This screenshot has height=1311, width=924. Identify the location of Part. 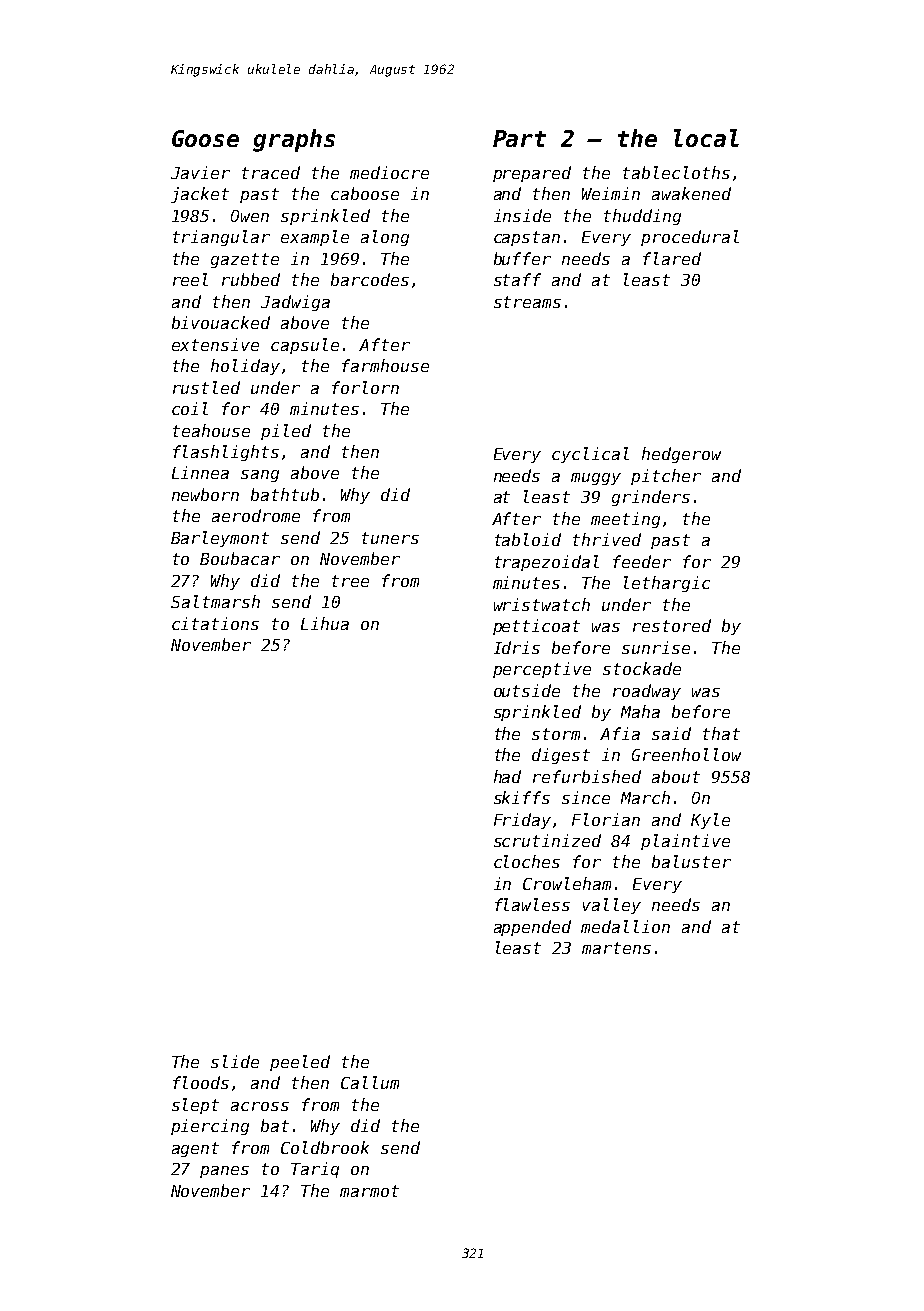
(519, 138).
